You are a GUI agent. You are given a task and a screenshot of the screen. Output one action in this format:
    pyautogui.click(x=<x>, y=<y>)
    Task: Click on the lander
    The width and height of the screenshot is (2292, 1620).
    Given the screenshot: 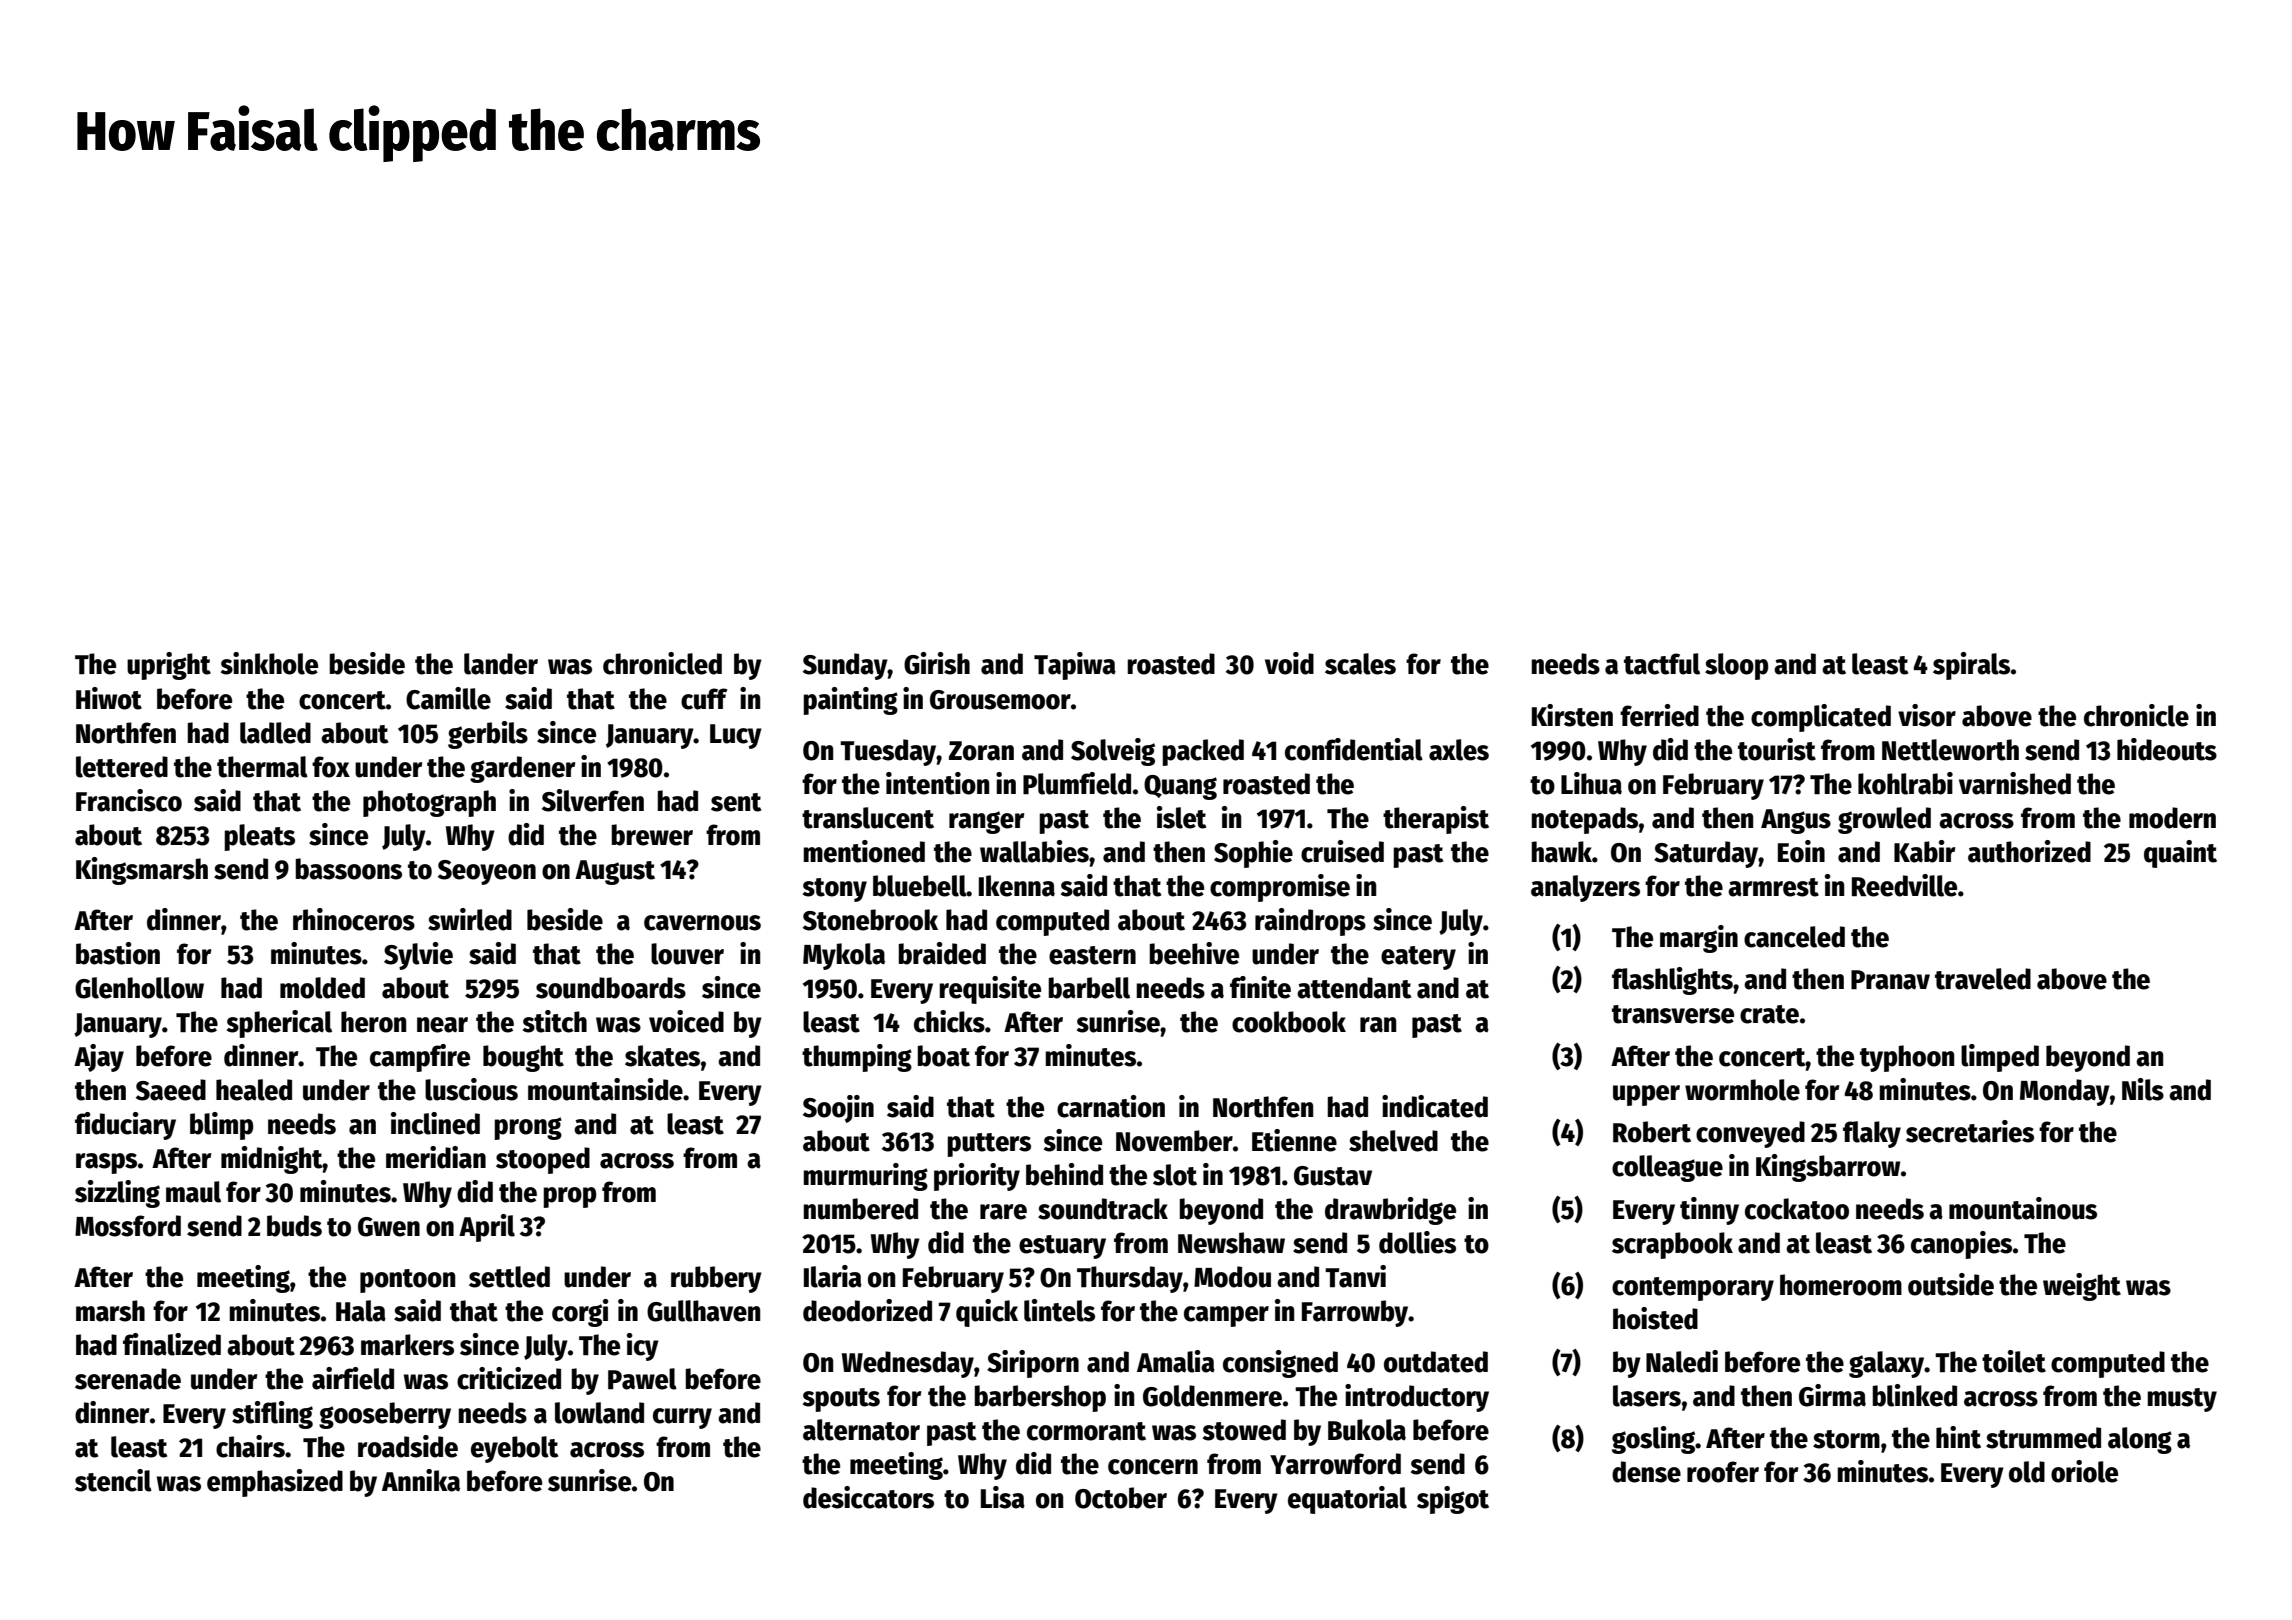 What is the action you would take?
    pyautogui.click(x=501, y=664)
